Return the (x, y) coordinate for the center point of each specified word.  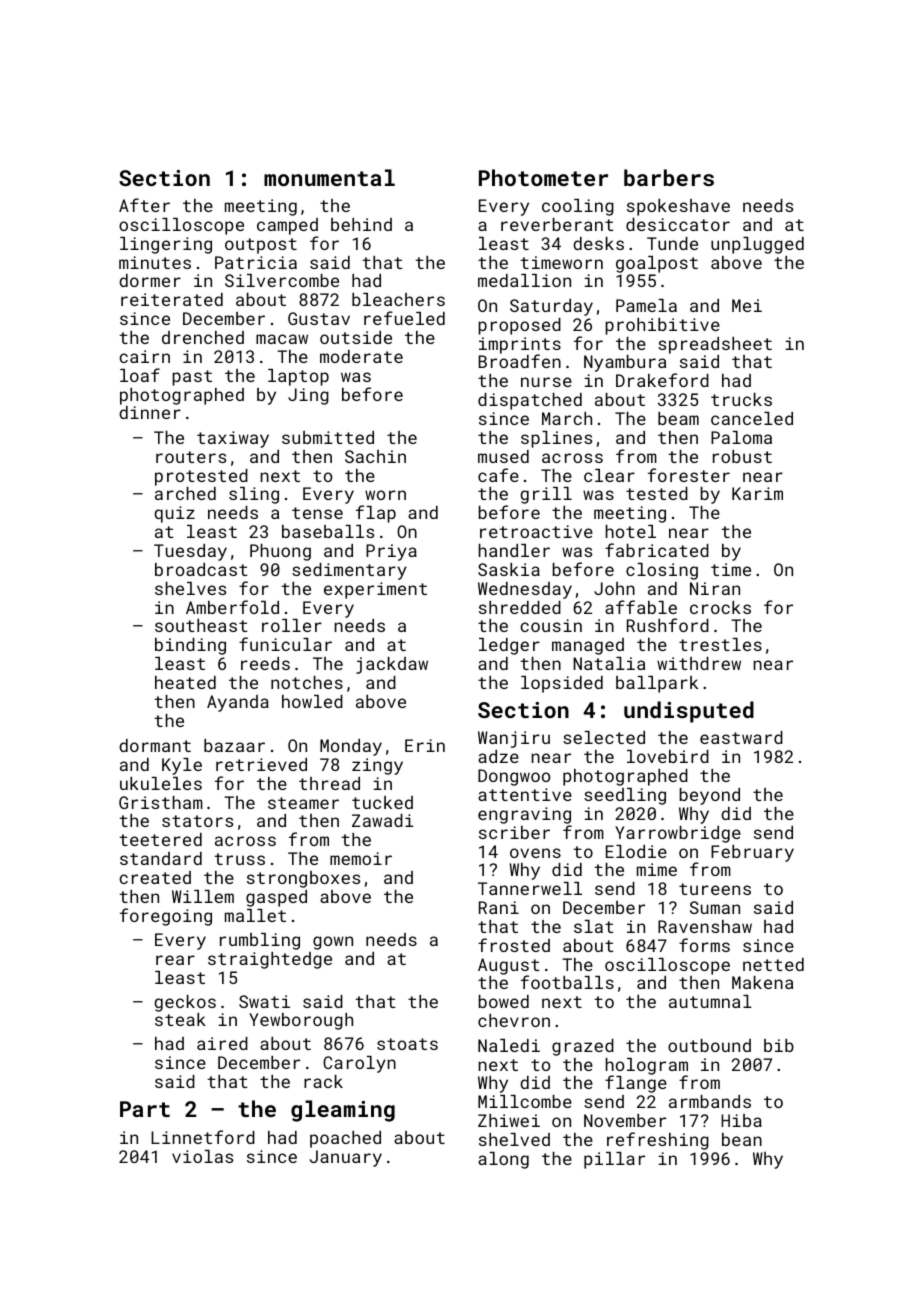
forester (689, 475)
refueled (404, 318)
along (503, 1160)
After (144, 205)
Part (145, 1109)
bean (742, 1139)
